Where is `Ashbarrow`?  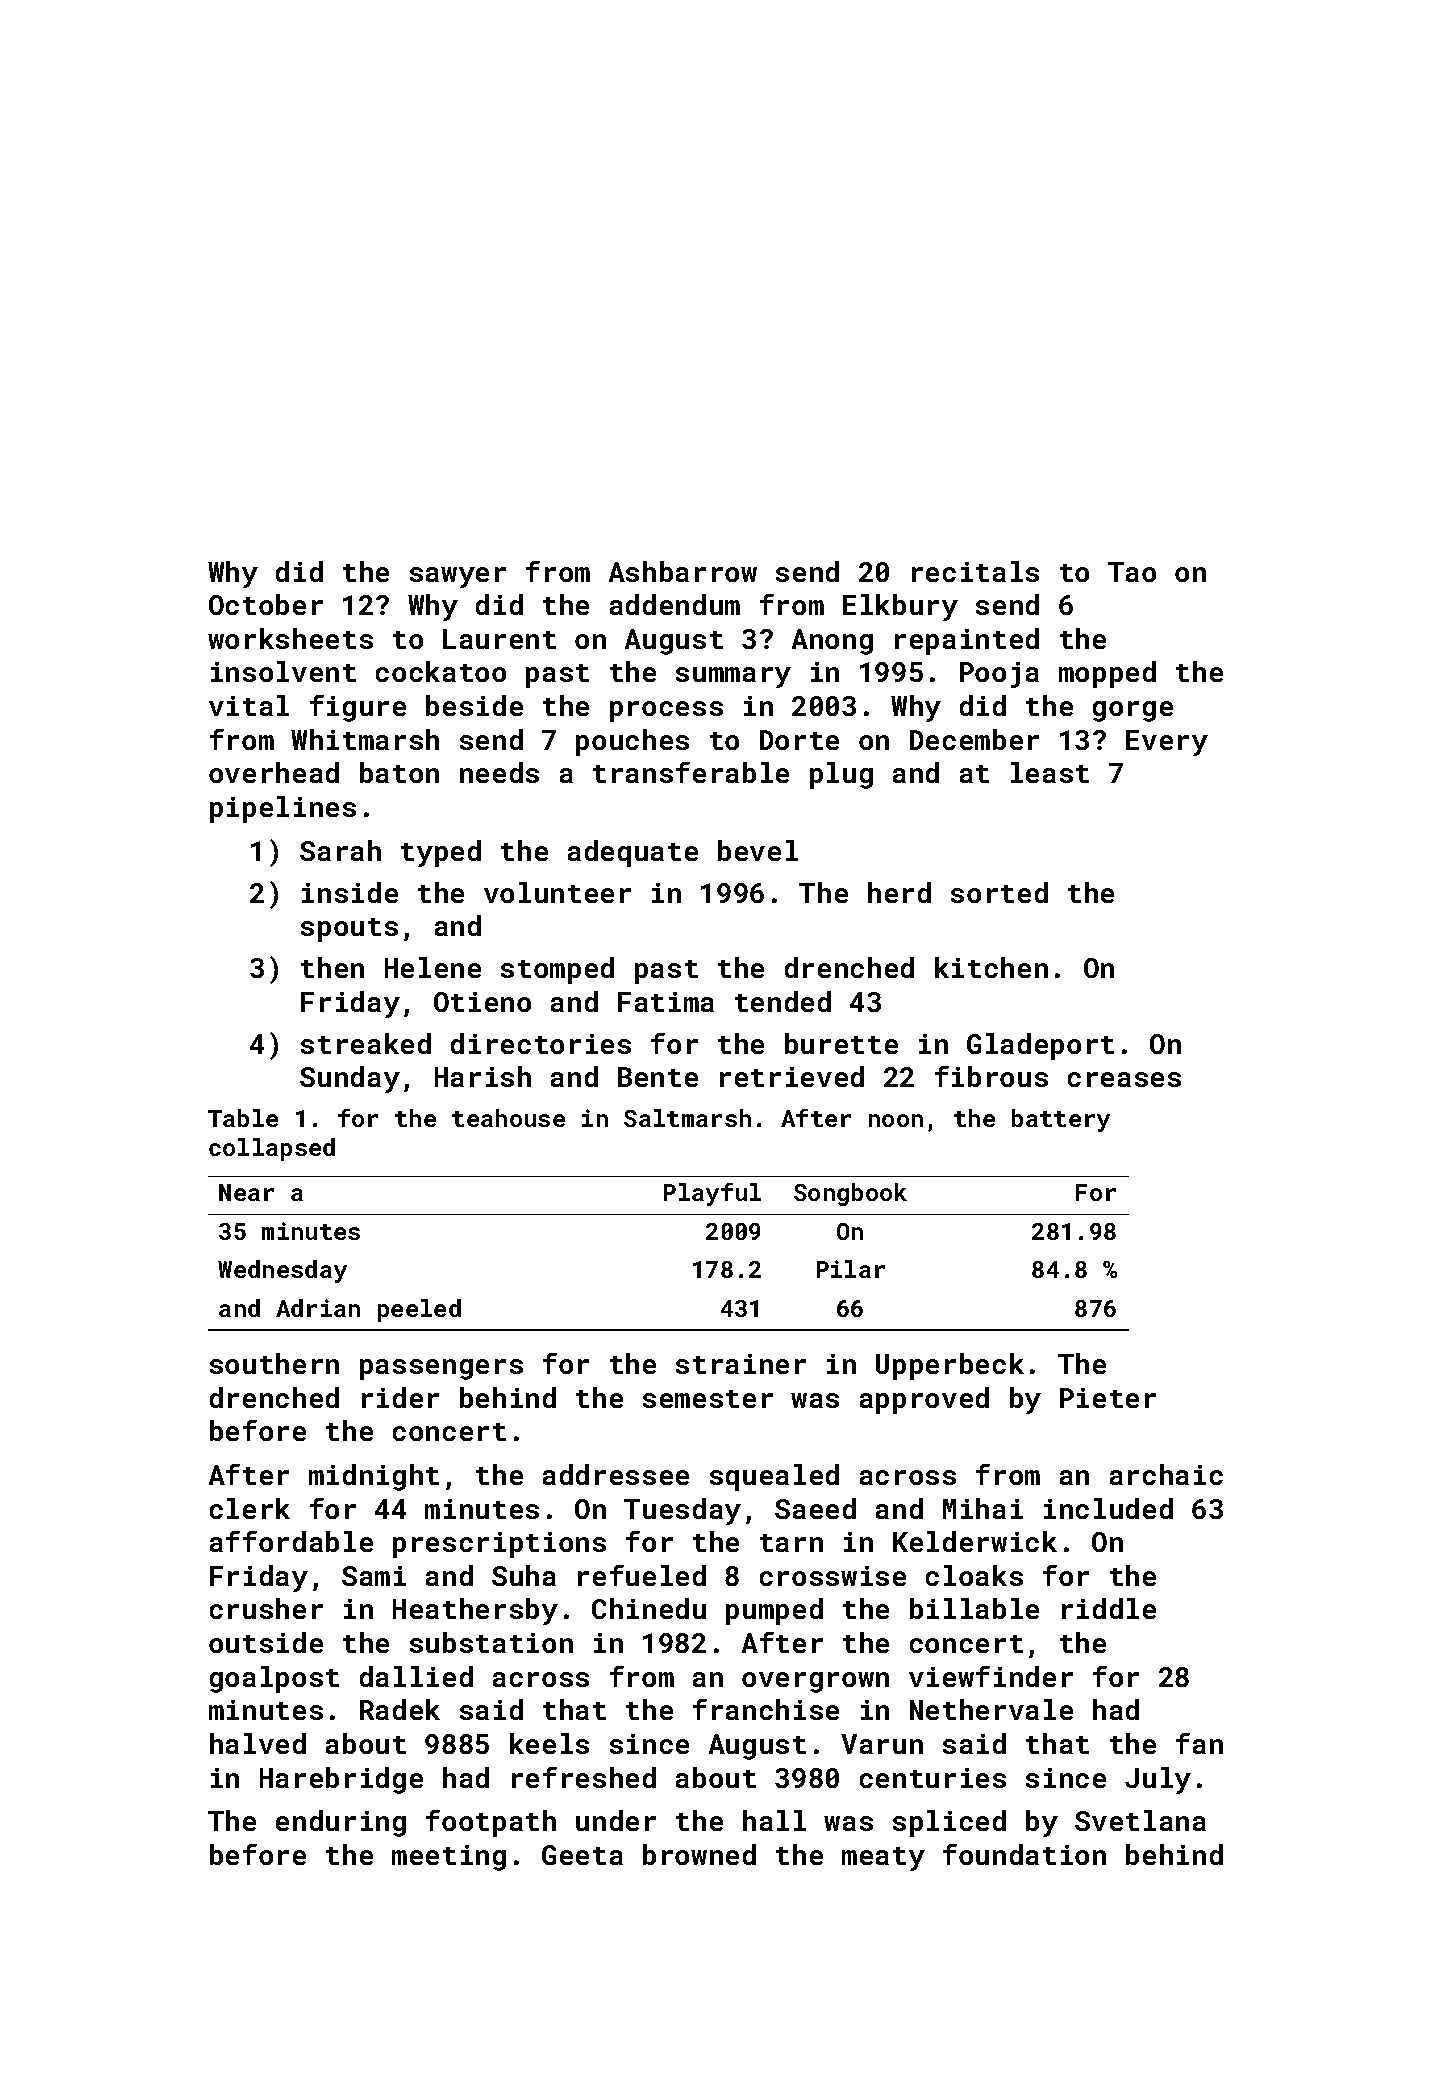 Ashbarrow is located at coordinates (683, 571).
